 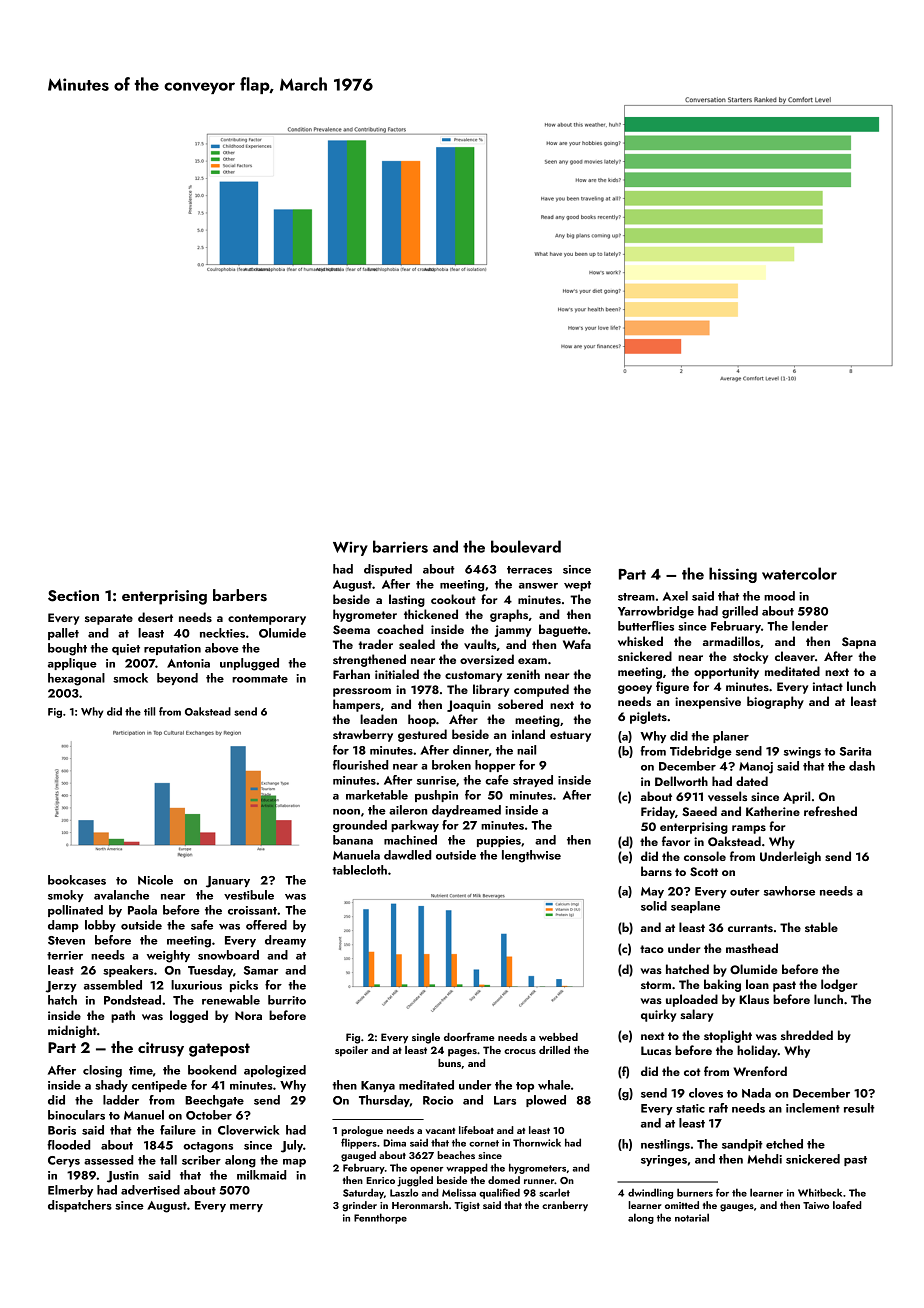 I want to click on dispatchers, so click(x=80, y=1206).
